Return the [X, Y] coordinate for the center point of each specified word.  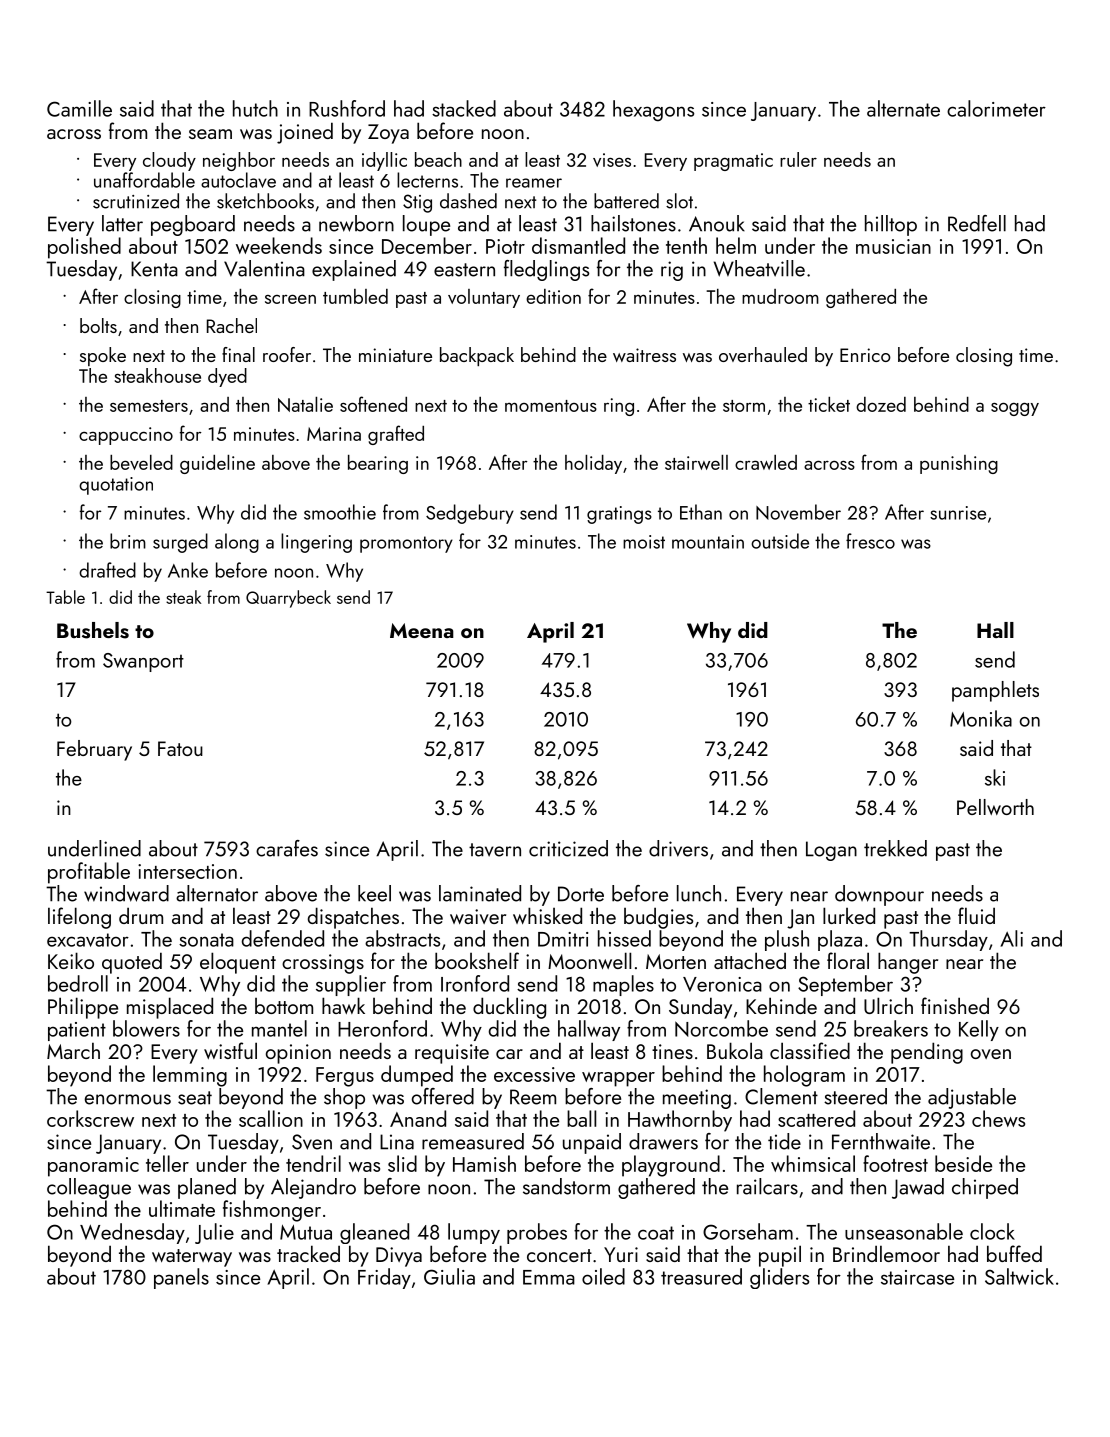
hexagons [653, 111]
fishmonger [272, 1211]
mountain [708, 542]
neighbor [239, 161]
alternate [903, 108]
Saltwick [1019, 1276]
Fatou [180, 748]
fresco [870, 541]
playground [671, 1166]
